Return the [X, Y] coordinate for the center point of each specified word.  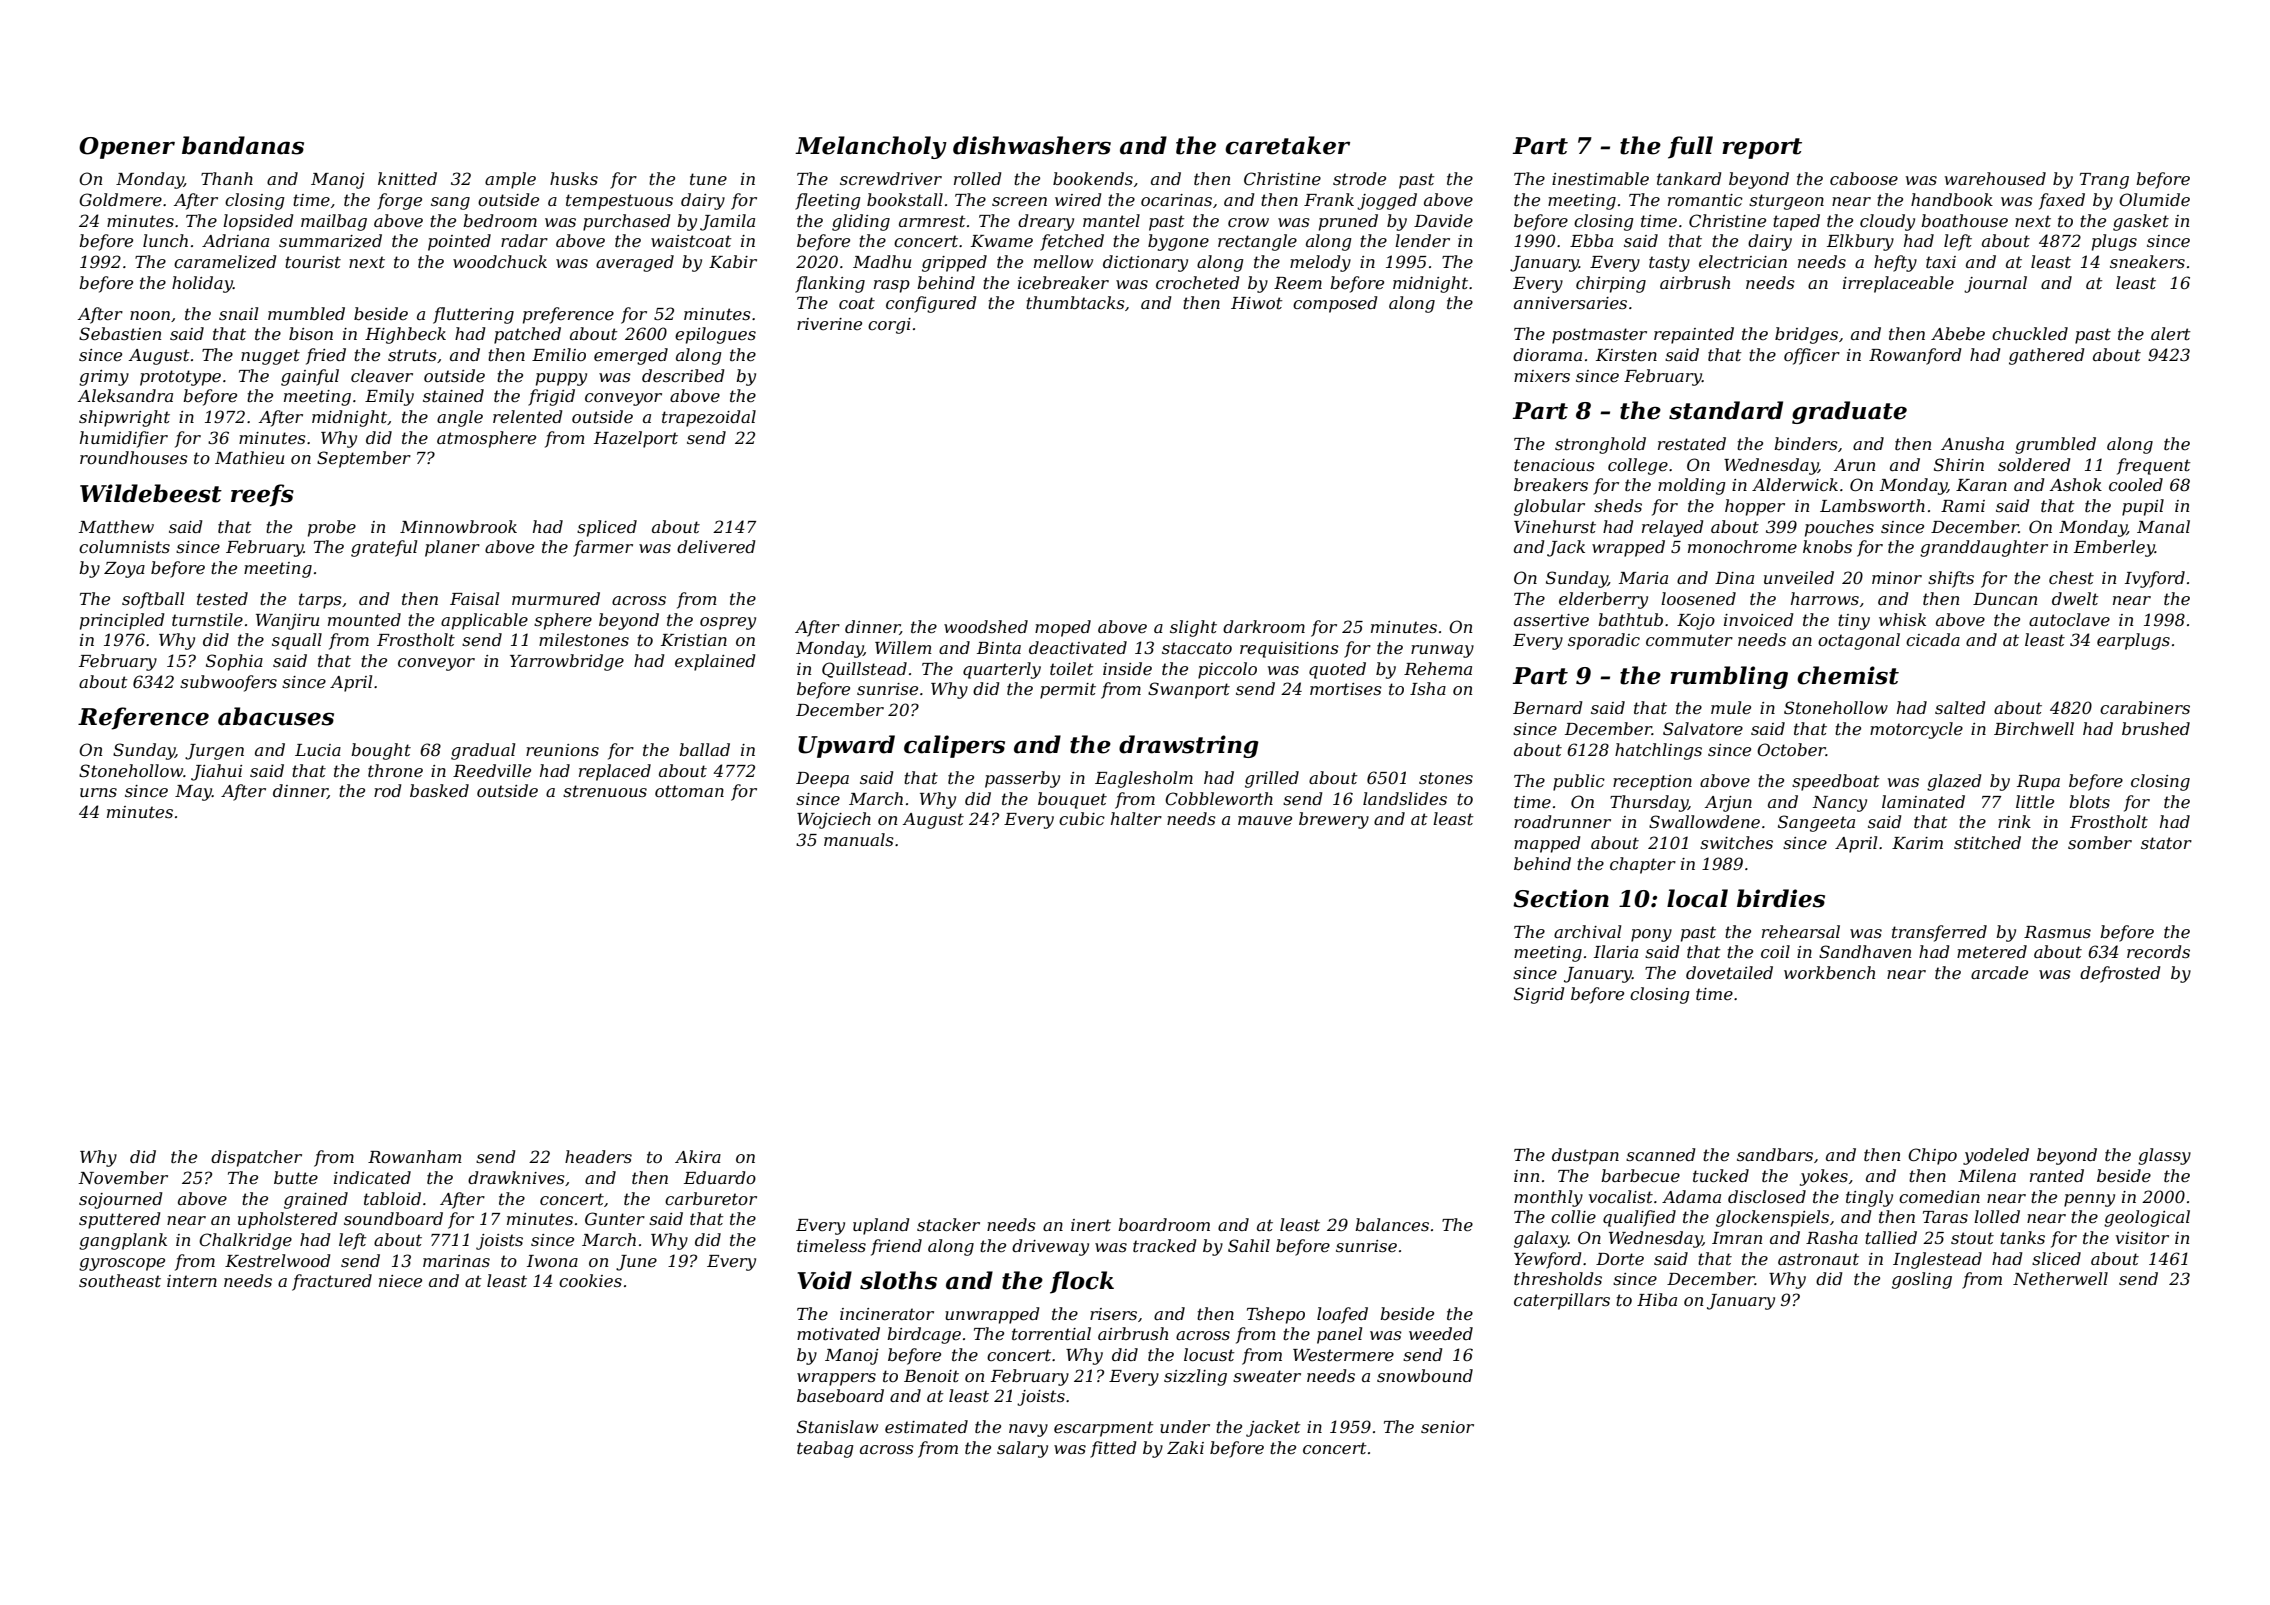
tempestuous [619, 202]
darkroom [1264, 626]
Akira [698, 1156]
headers [598, 1156]
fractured [332, 1282]
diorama [1547, 354]
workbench [1829, 972]
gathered [2046, 356]
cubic [1082, 818]
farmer [603, 548]
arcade [1999, 972]
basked [439, 790]
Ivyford [2155, 579]
